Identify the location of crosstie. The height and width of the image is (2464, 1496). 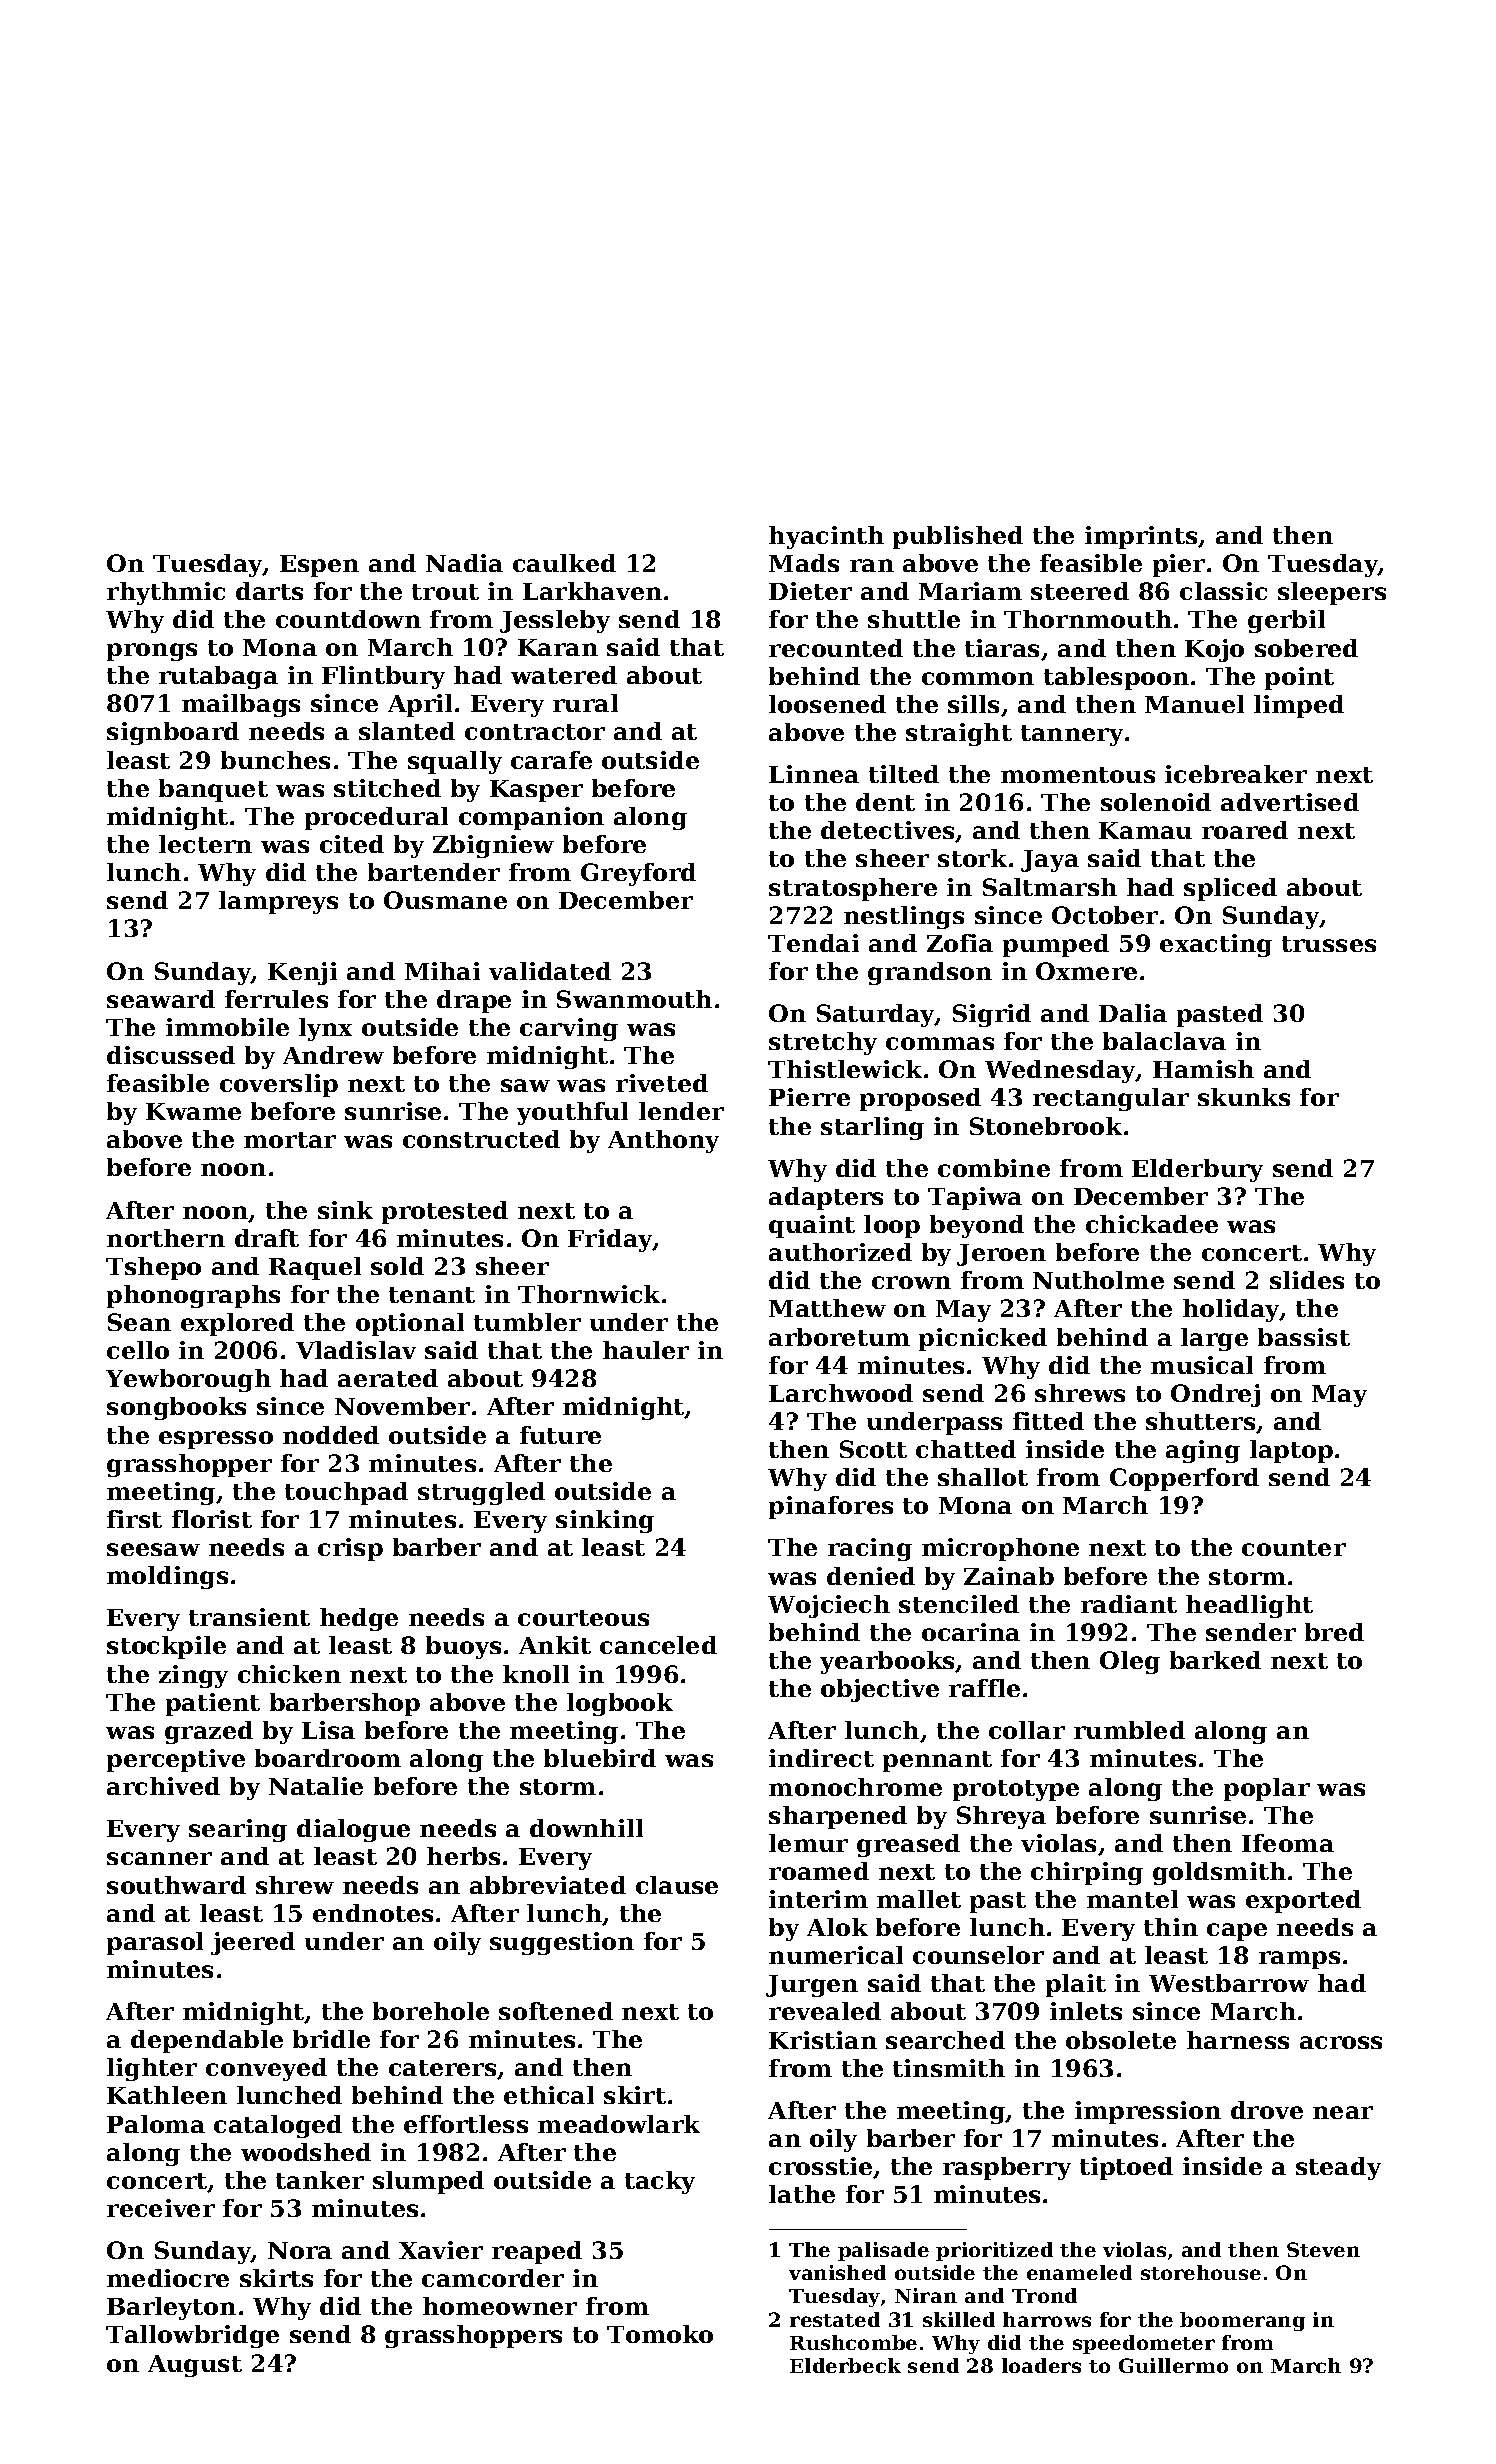
(820, 2166).
